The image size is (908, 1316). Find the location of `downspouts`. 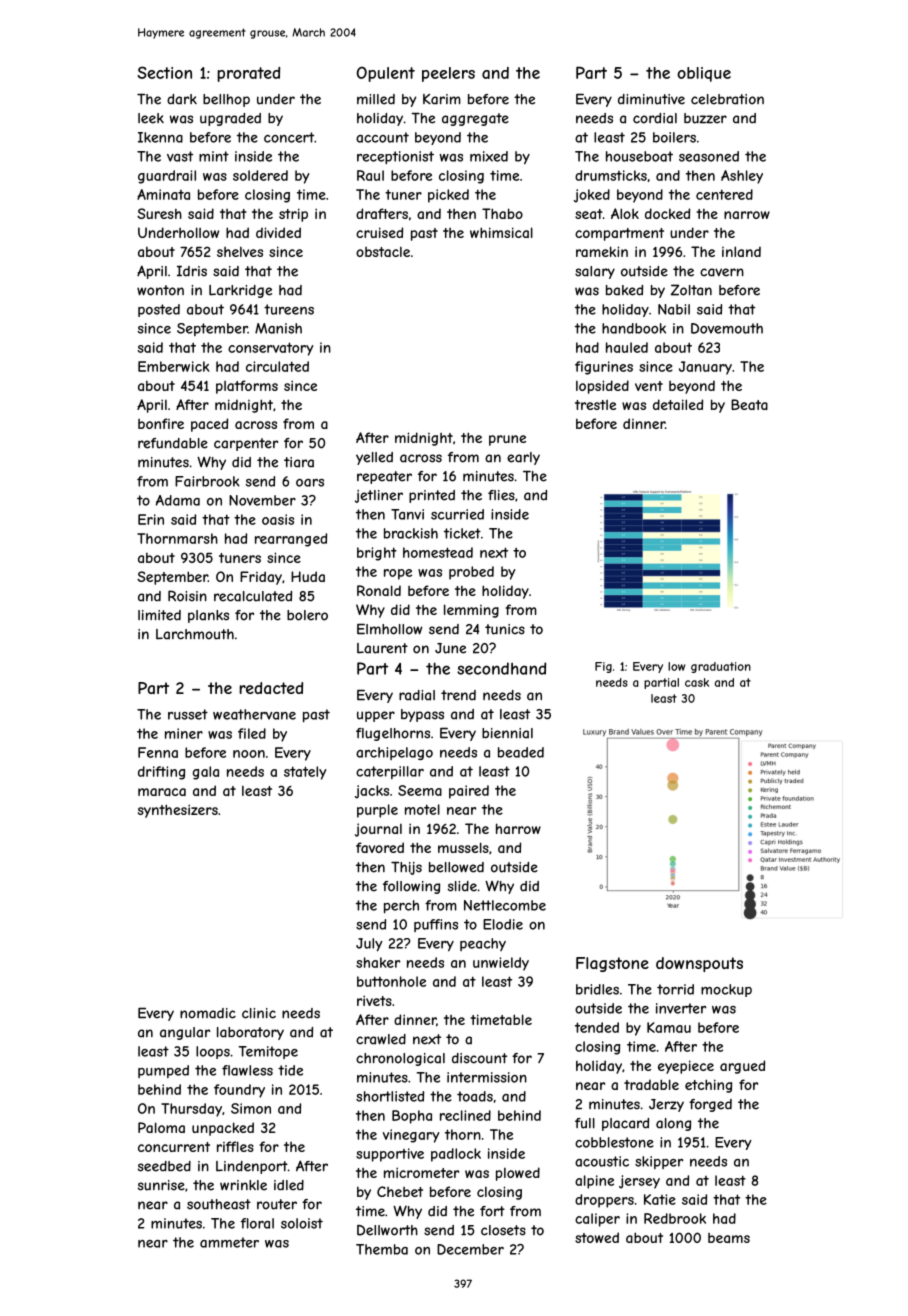

downspouts is located at coordinates (699, 964).
